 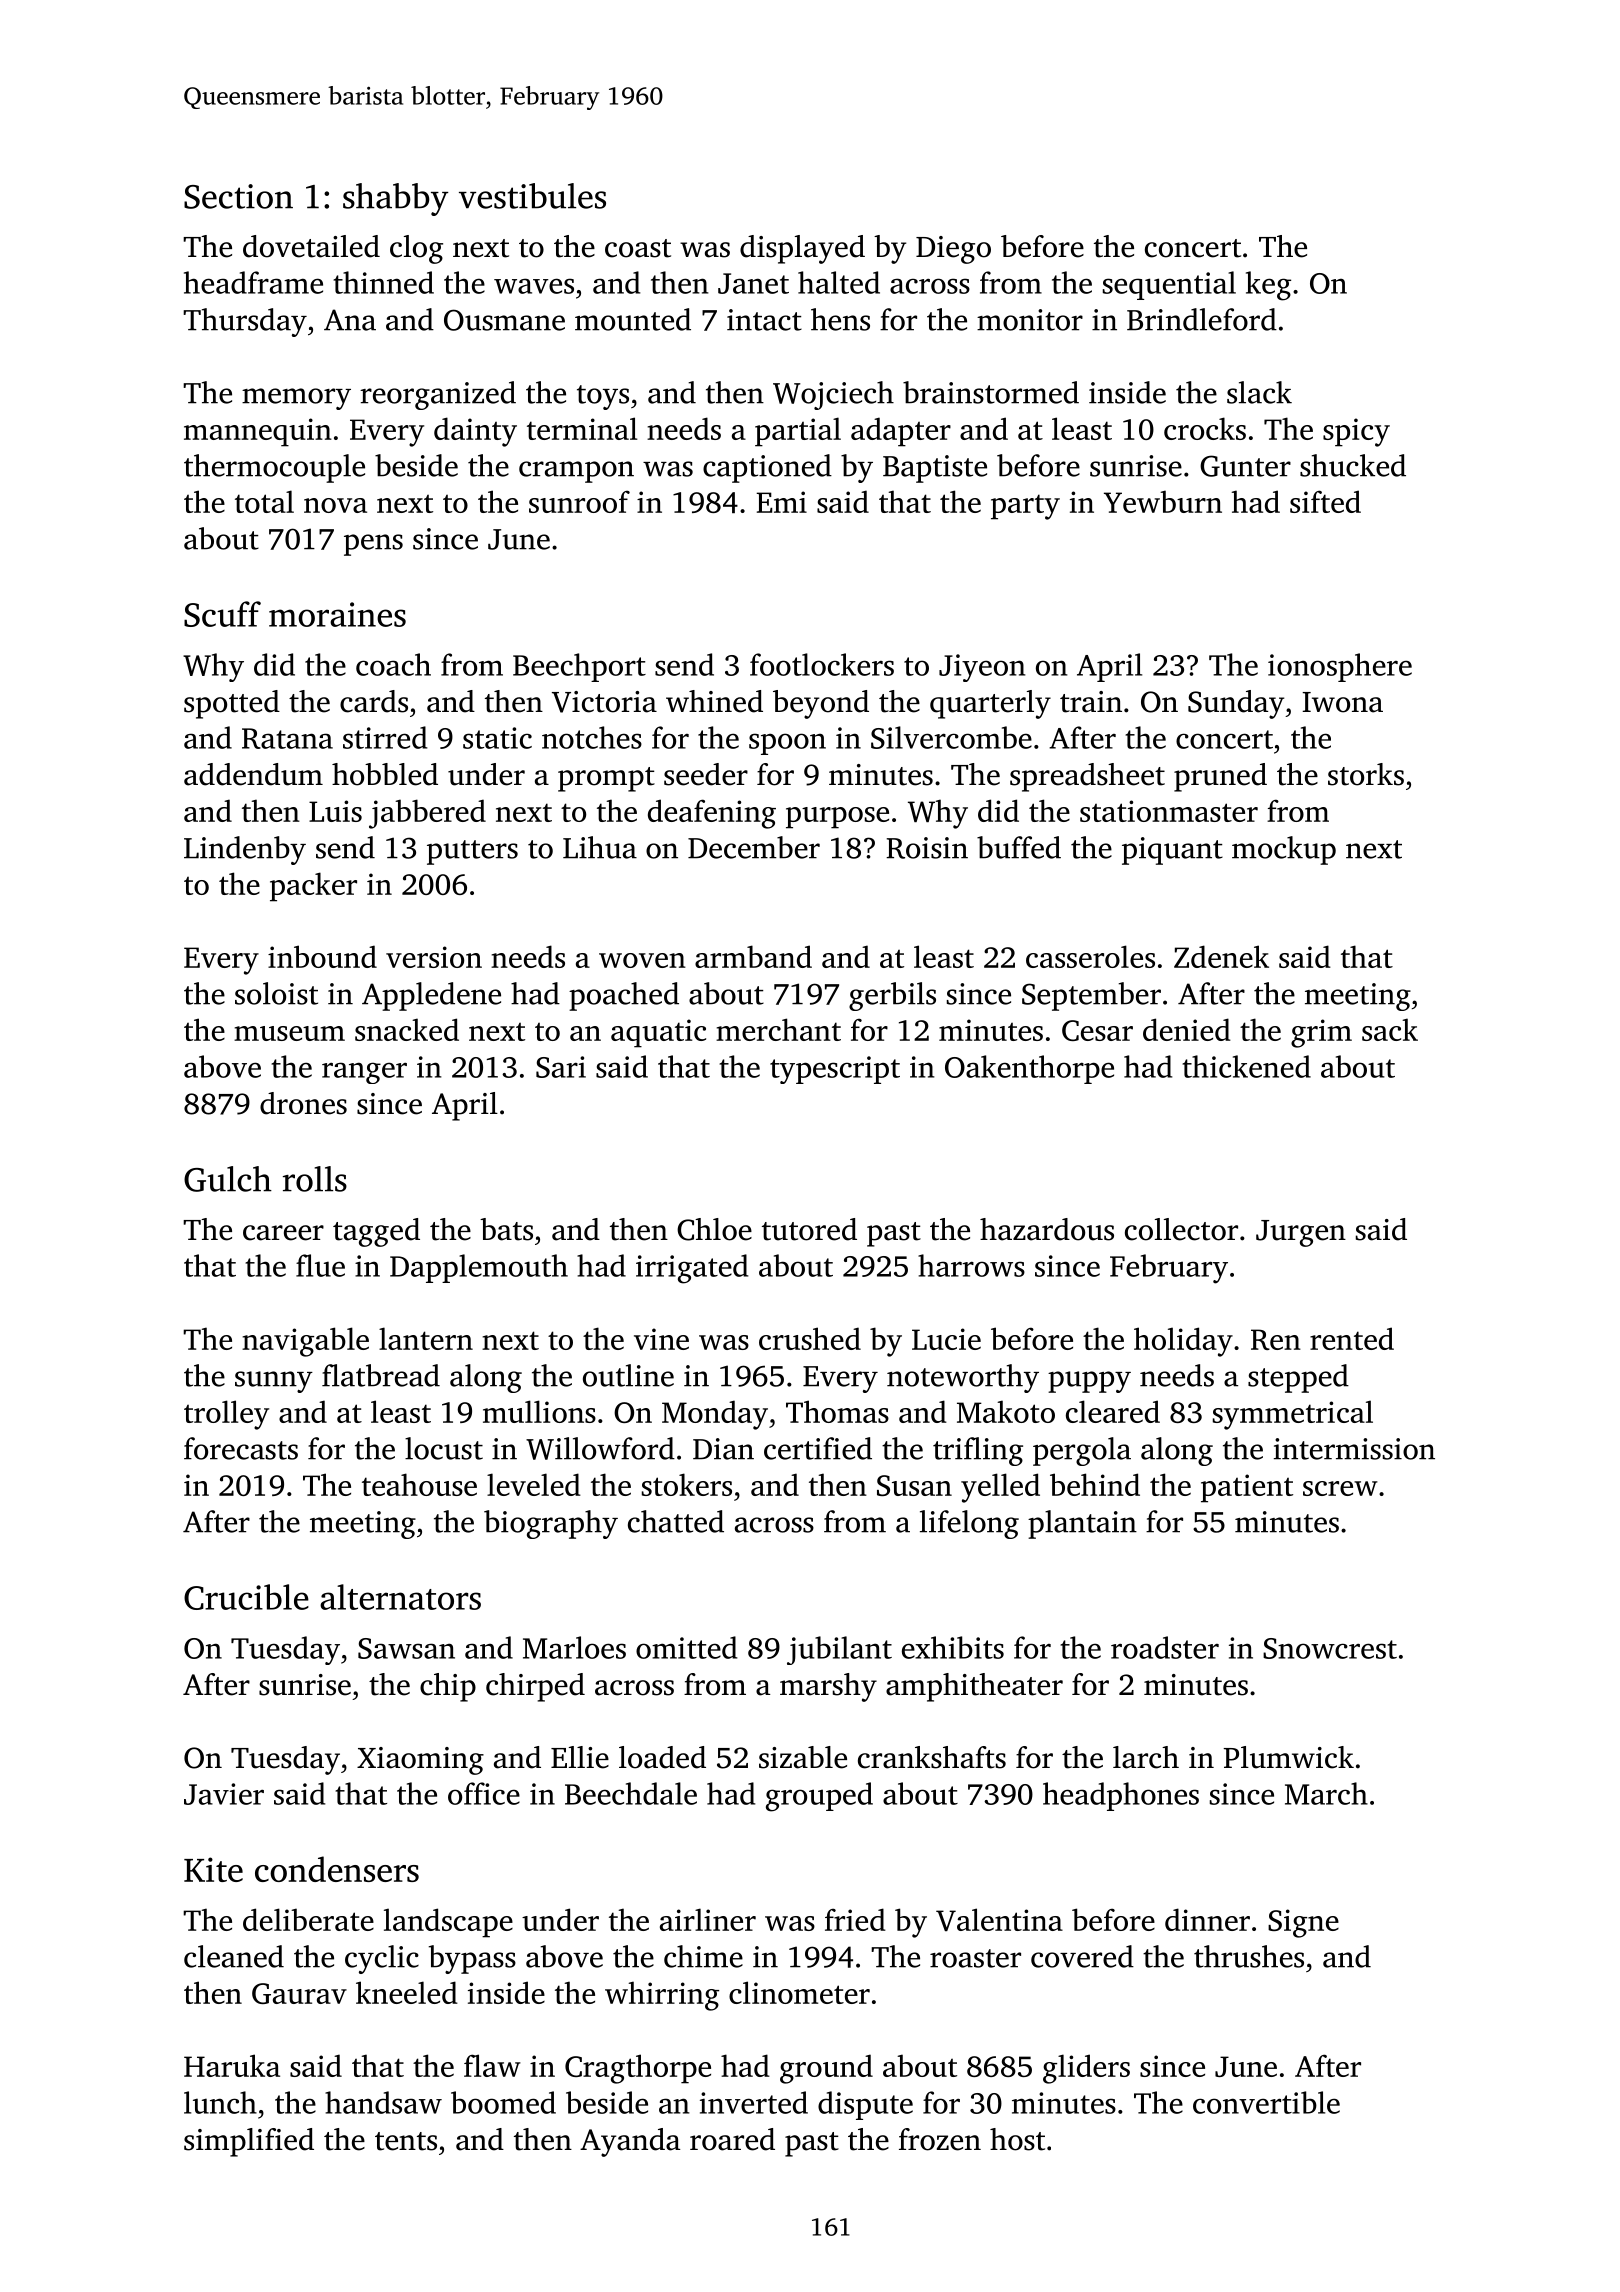 I want to click on host, so click(x=1017, y=2139).
